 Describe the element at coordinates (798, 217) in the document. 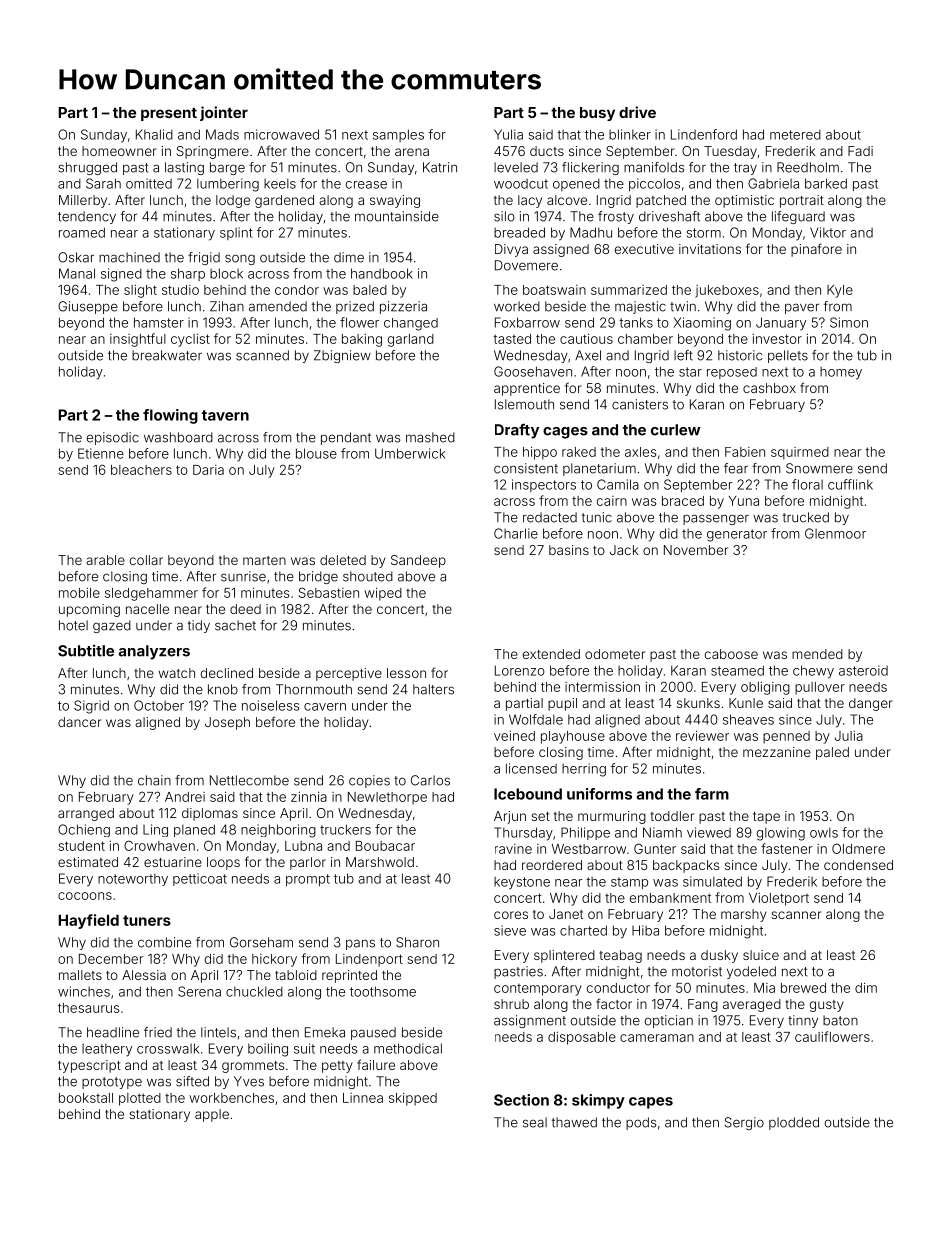

I see `lifeguard` at that location.
